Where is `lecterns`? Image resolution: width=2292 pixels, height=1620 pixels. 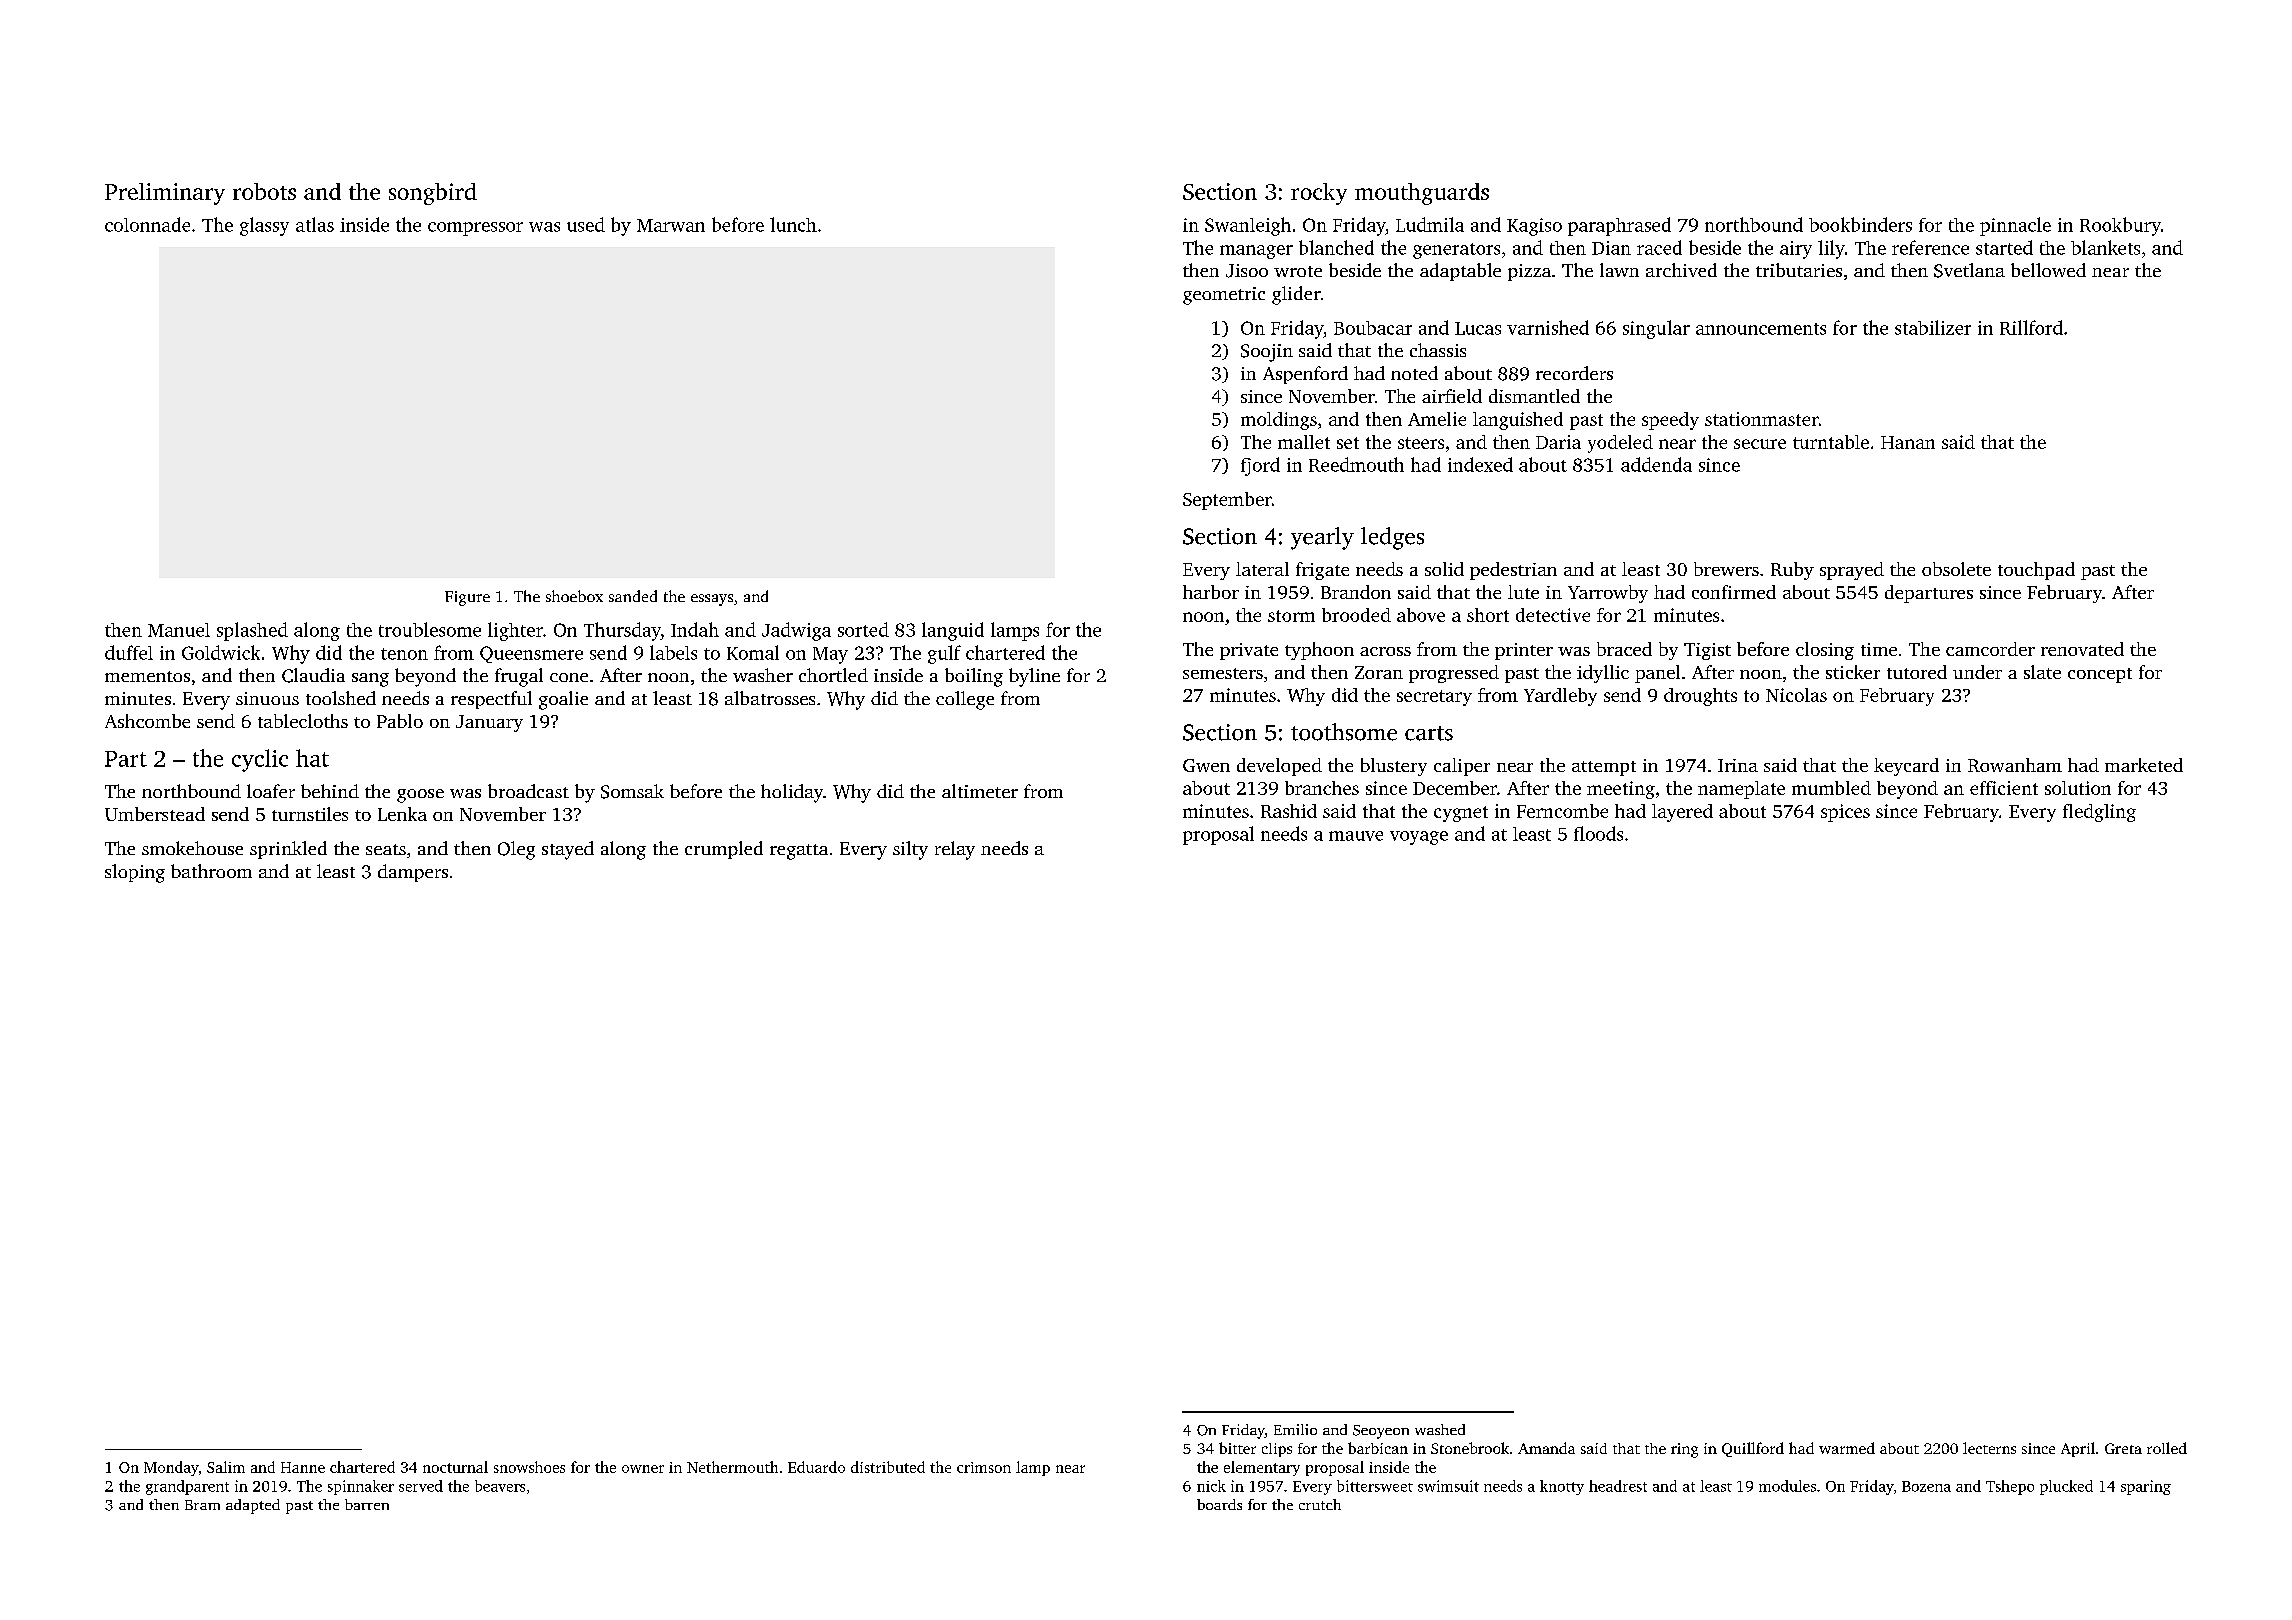
lecterns is located at coordinates (1989, 1448).
